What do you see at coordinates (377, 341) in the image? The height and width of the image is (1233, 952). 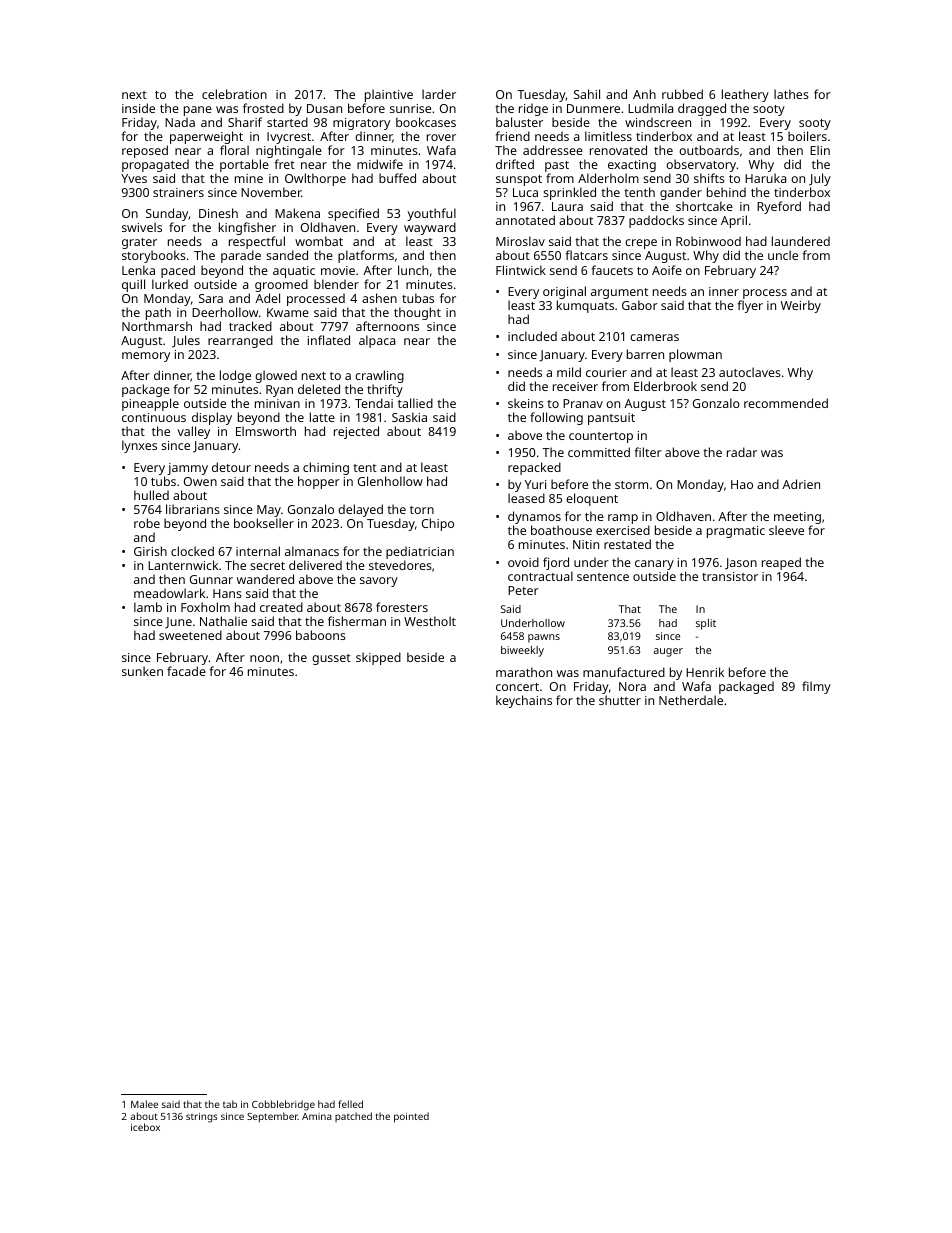 I see `alpaca` at bounding box center [377, 341].
